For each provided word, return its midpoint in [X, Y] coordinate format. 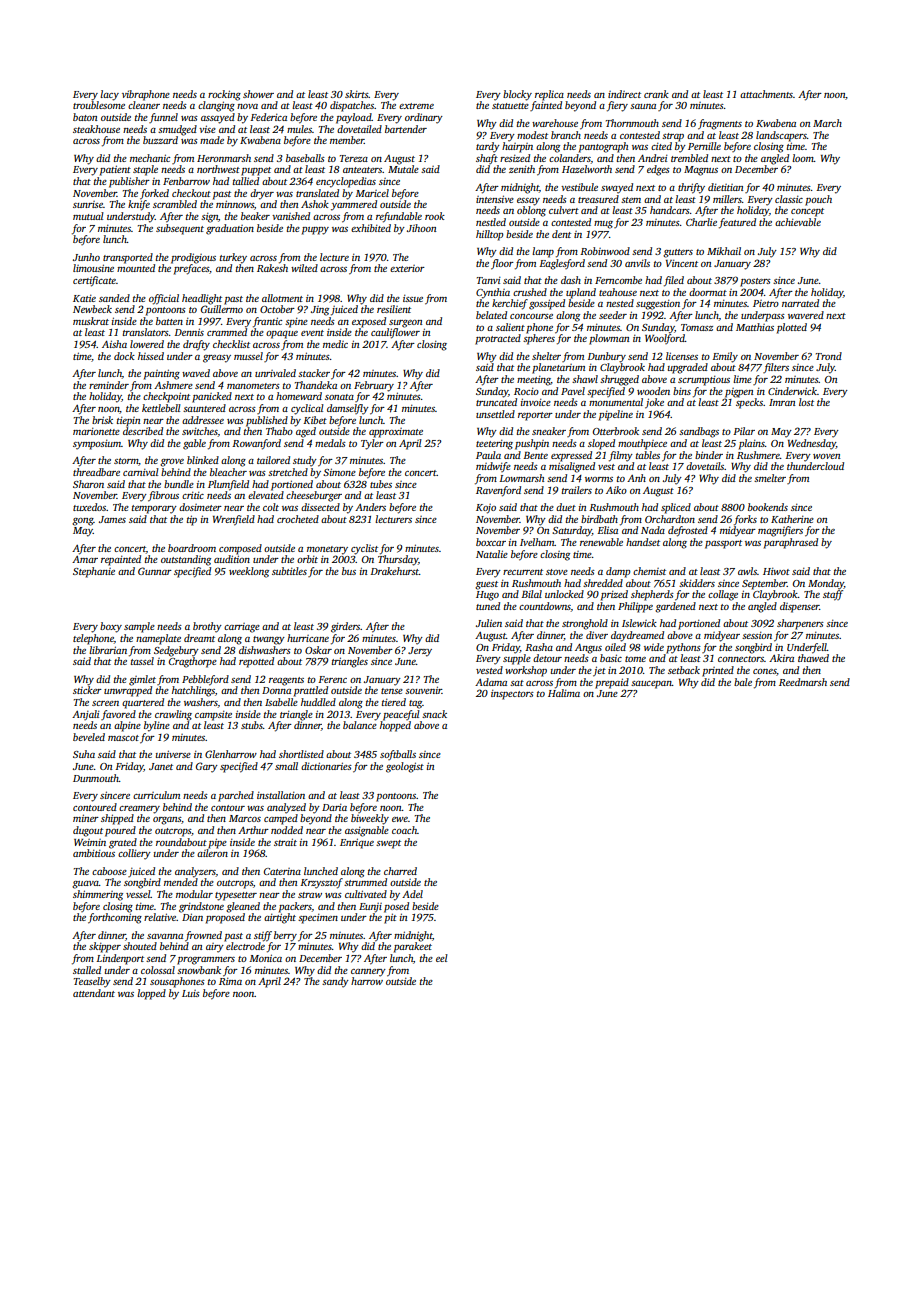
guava [85, 885]
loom [803, 158]
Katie [84, 298]
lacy [109, 95]
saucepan [651, 685]
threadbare [96, 472]
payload [354, 118]
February [374, 386]
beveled [89, 737]
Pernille [704, 146]
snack [434, 714]
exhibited [371, 228]
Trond [829, 356]
